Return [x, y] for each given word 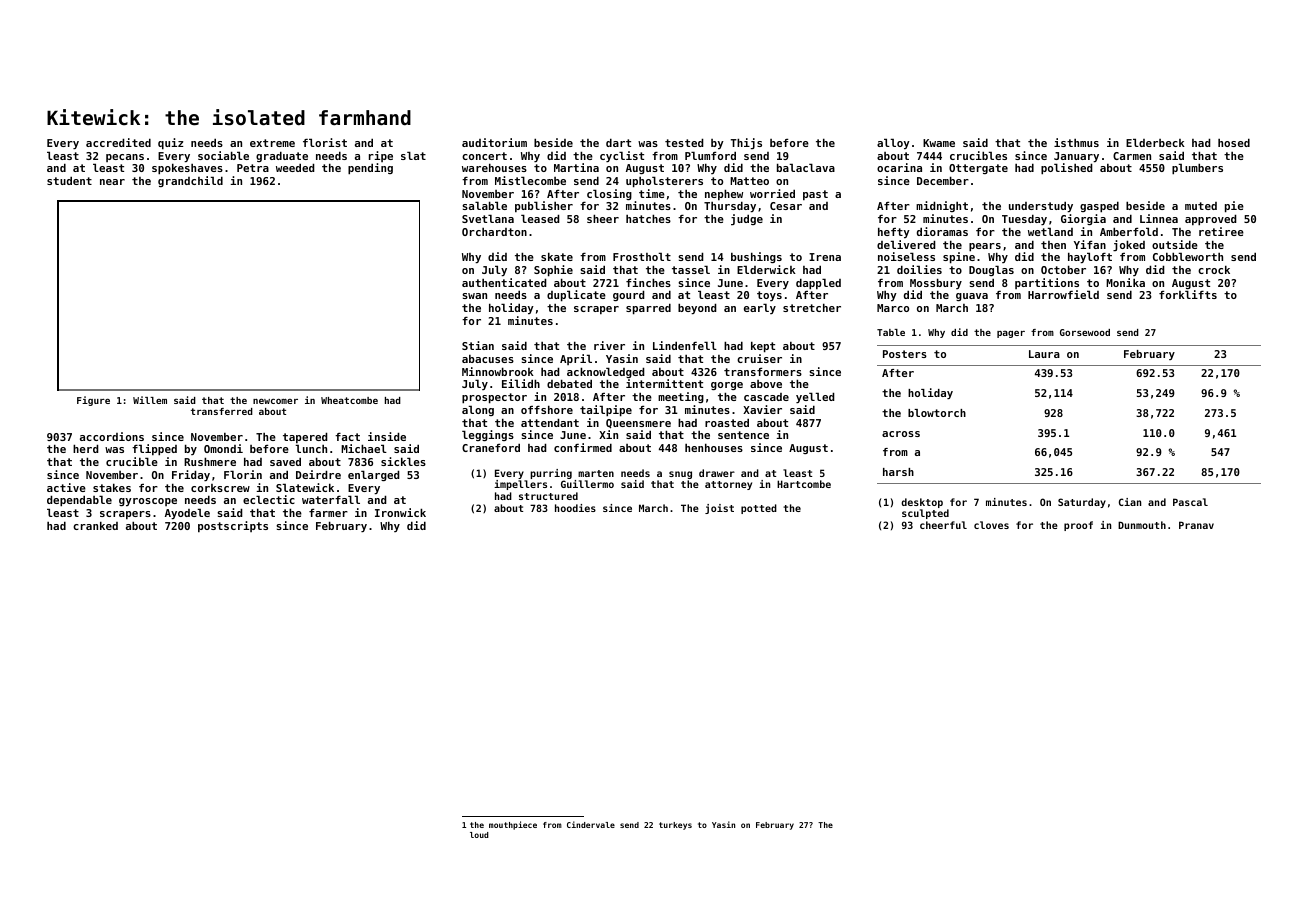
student [69, 180]
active [66, 487]
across [901, 434]
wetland [1050, 231]
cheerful [943, 525]
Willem [150, 400]
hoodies [575, 508]
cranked [95, 525]
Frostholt [642, 256]
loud [479, 835]
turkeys [675, 826]
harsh [898, 472]
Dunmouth [1142, 525]
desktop [922, 503]
